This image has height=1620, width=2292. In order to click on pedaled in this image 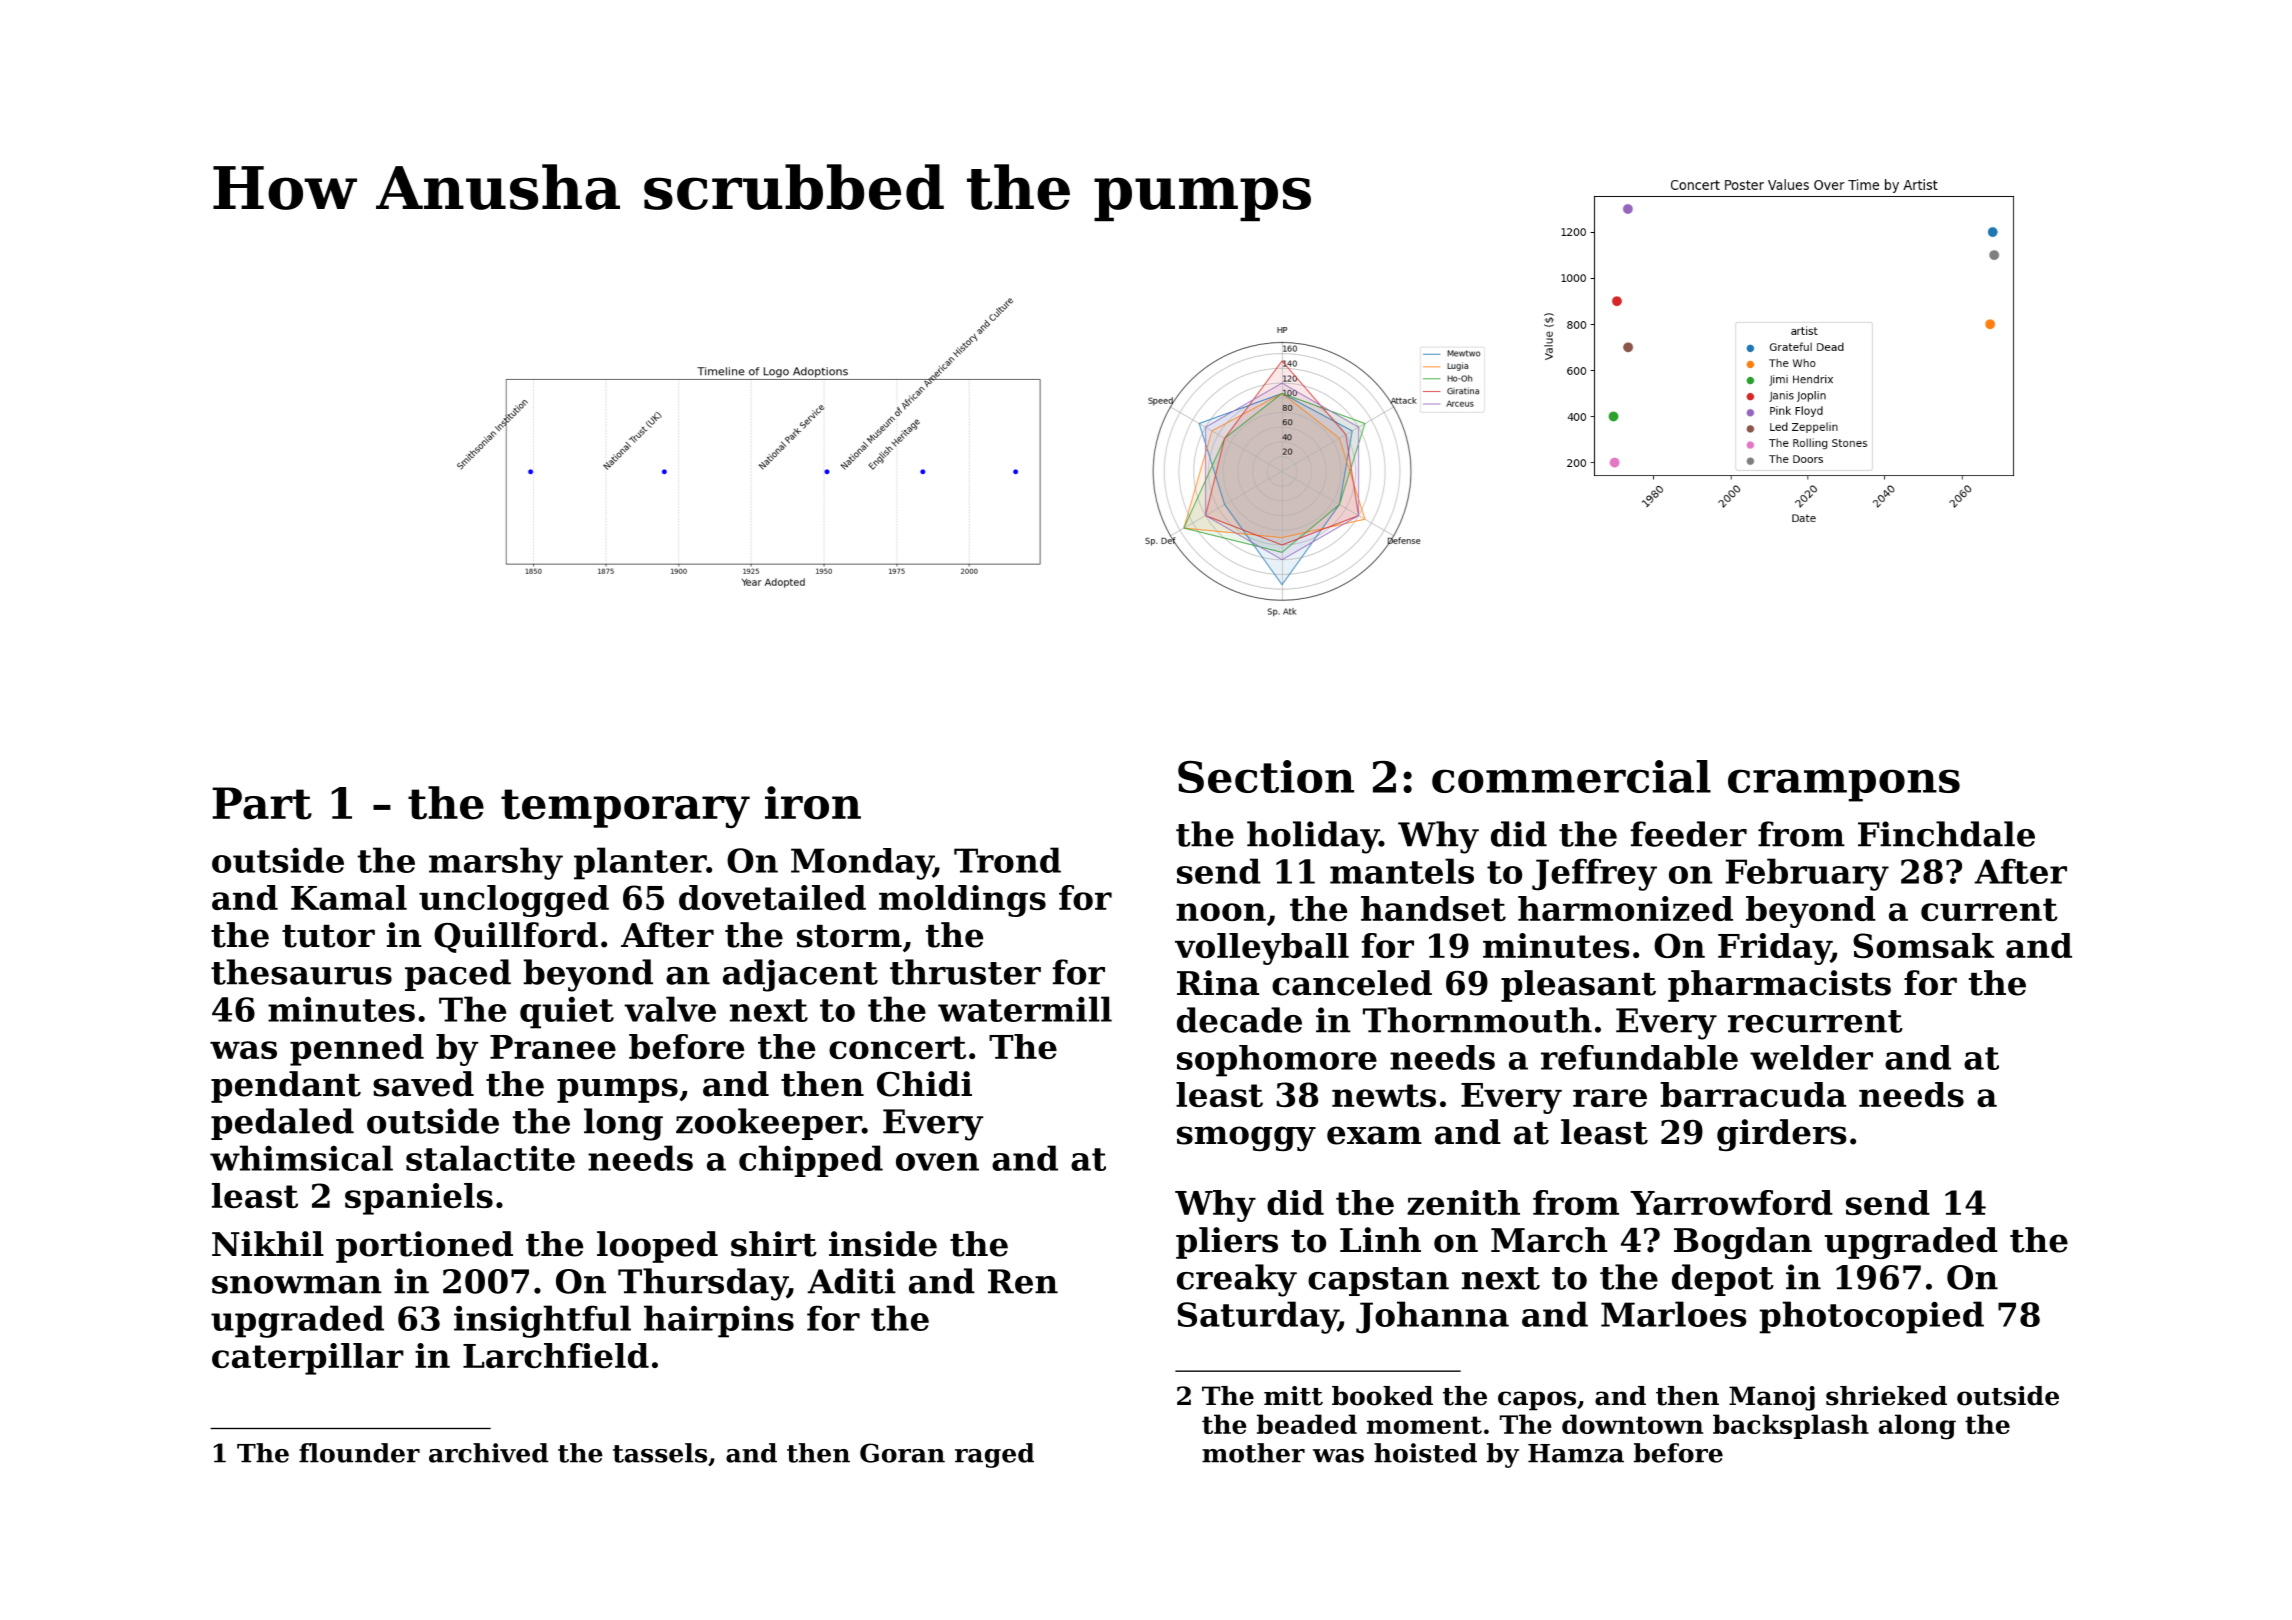, I will do `click(282, 1124)`.
